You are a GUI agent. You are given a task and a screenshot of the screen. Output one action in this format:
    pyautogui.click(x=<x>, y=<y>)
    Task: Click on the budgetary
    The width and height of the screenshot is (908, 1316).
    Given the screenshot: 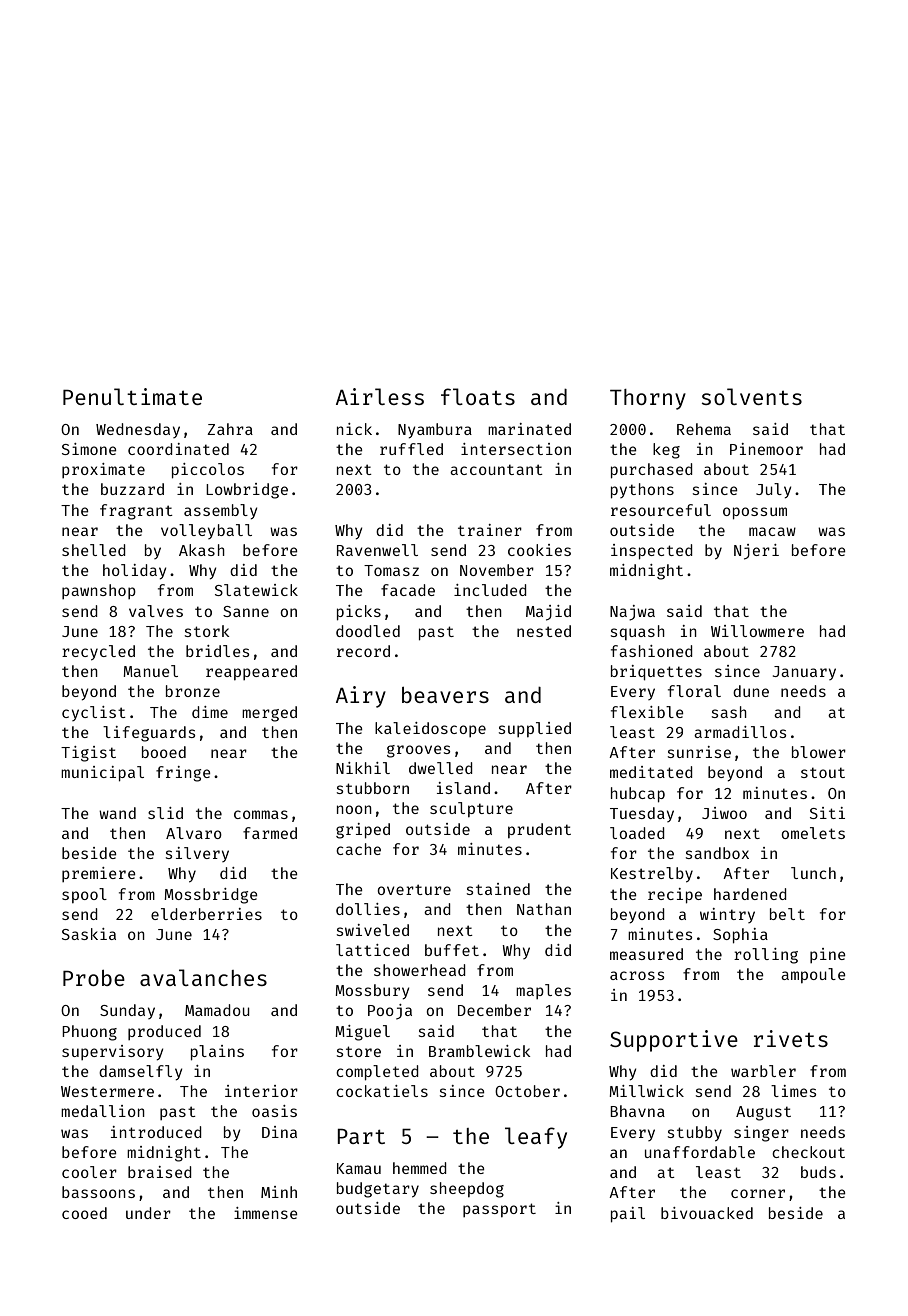 What is the action you would take?
    pyautogui.click(x=378, y=1190)
